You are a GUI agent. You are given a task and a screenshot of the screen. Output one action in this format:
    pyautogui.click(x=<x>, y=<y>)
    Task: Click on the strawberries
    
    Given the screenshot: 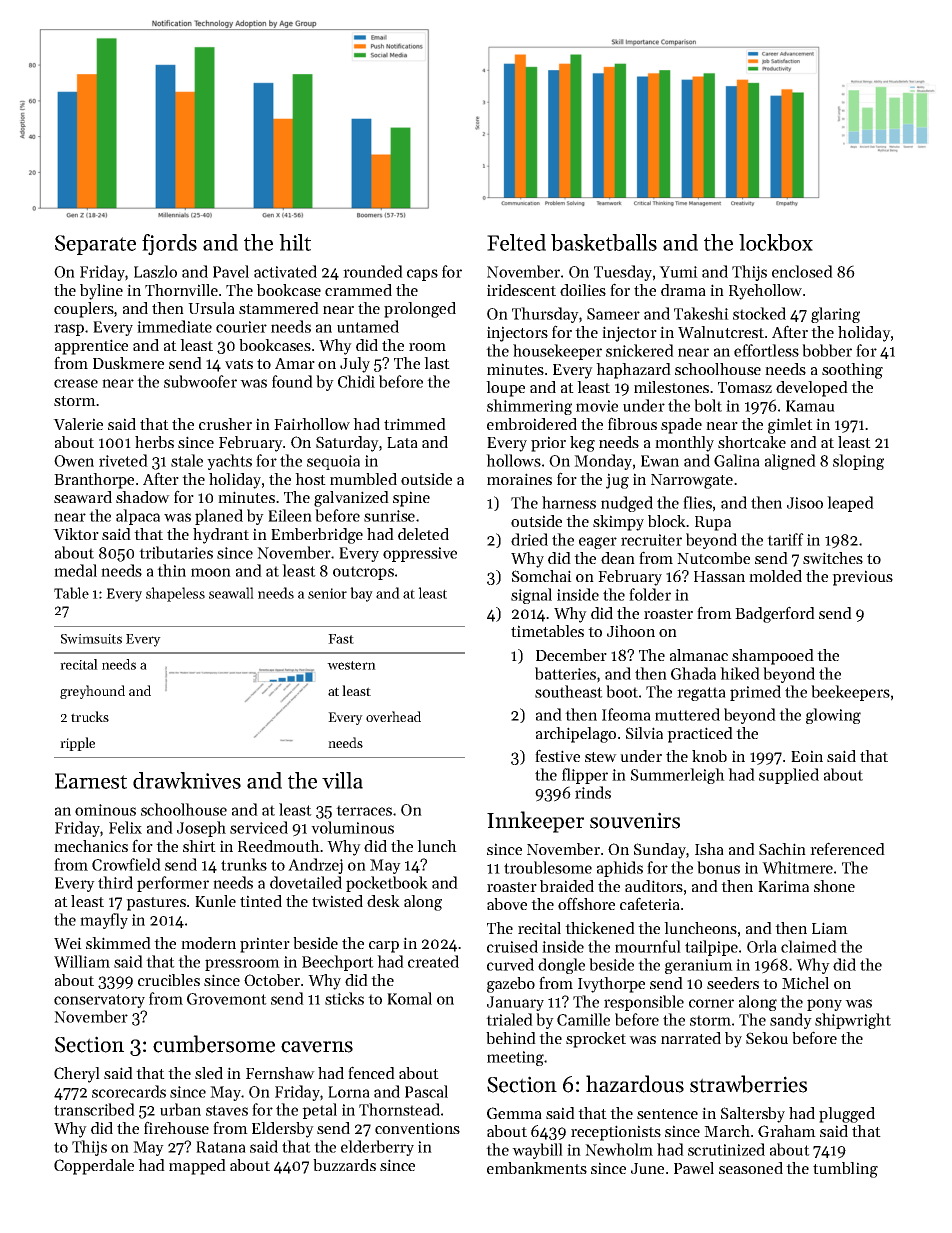 What is the action you would take?
    pyautogui.click(x=748, y=1084)
